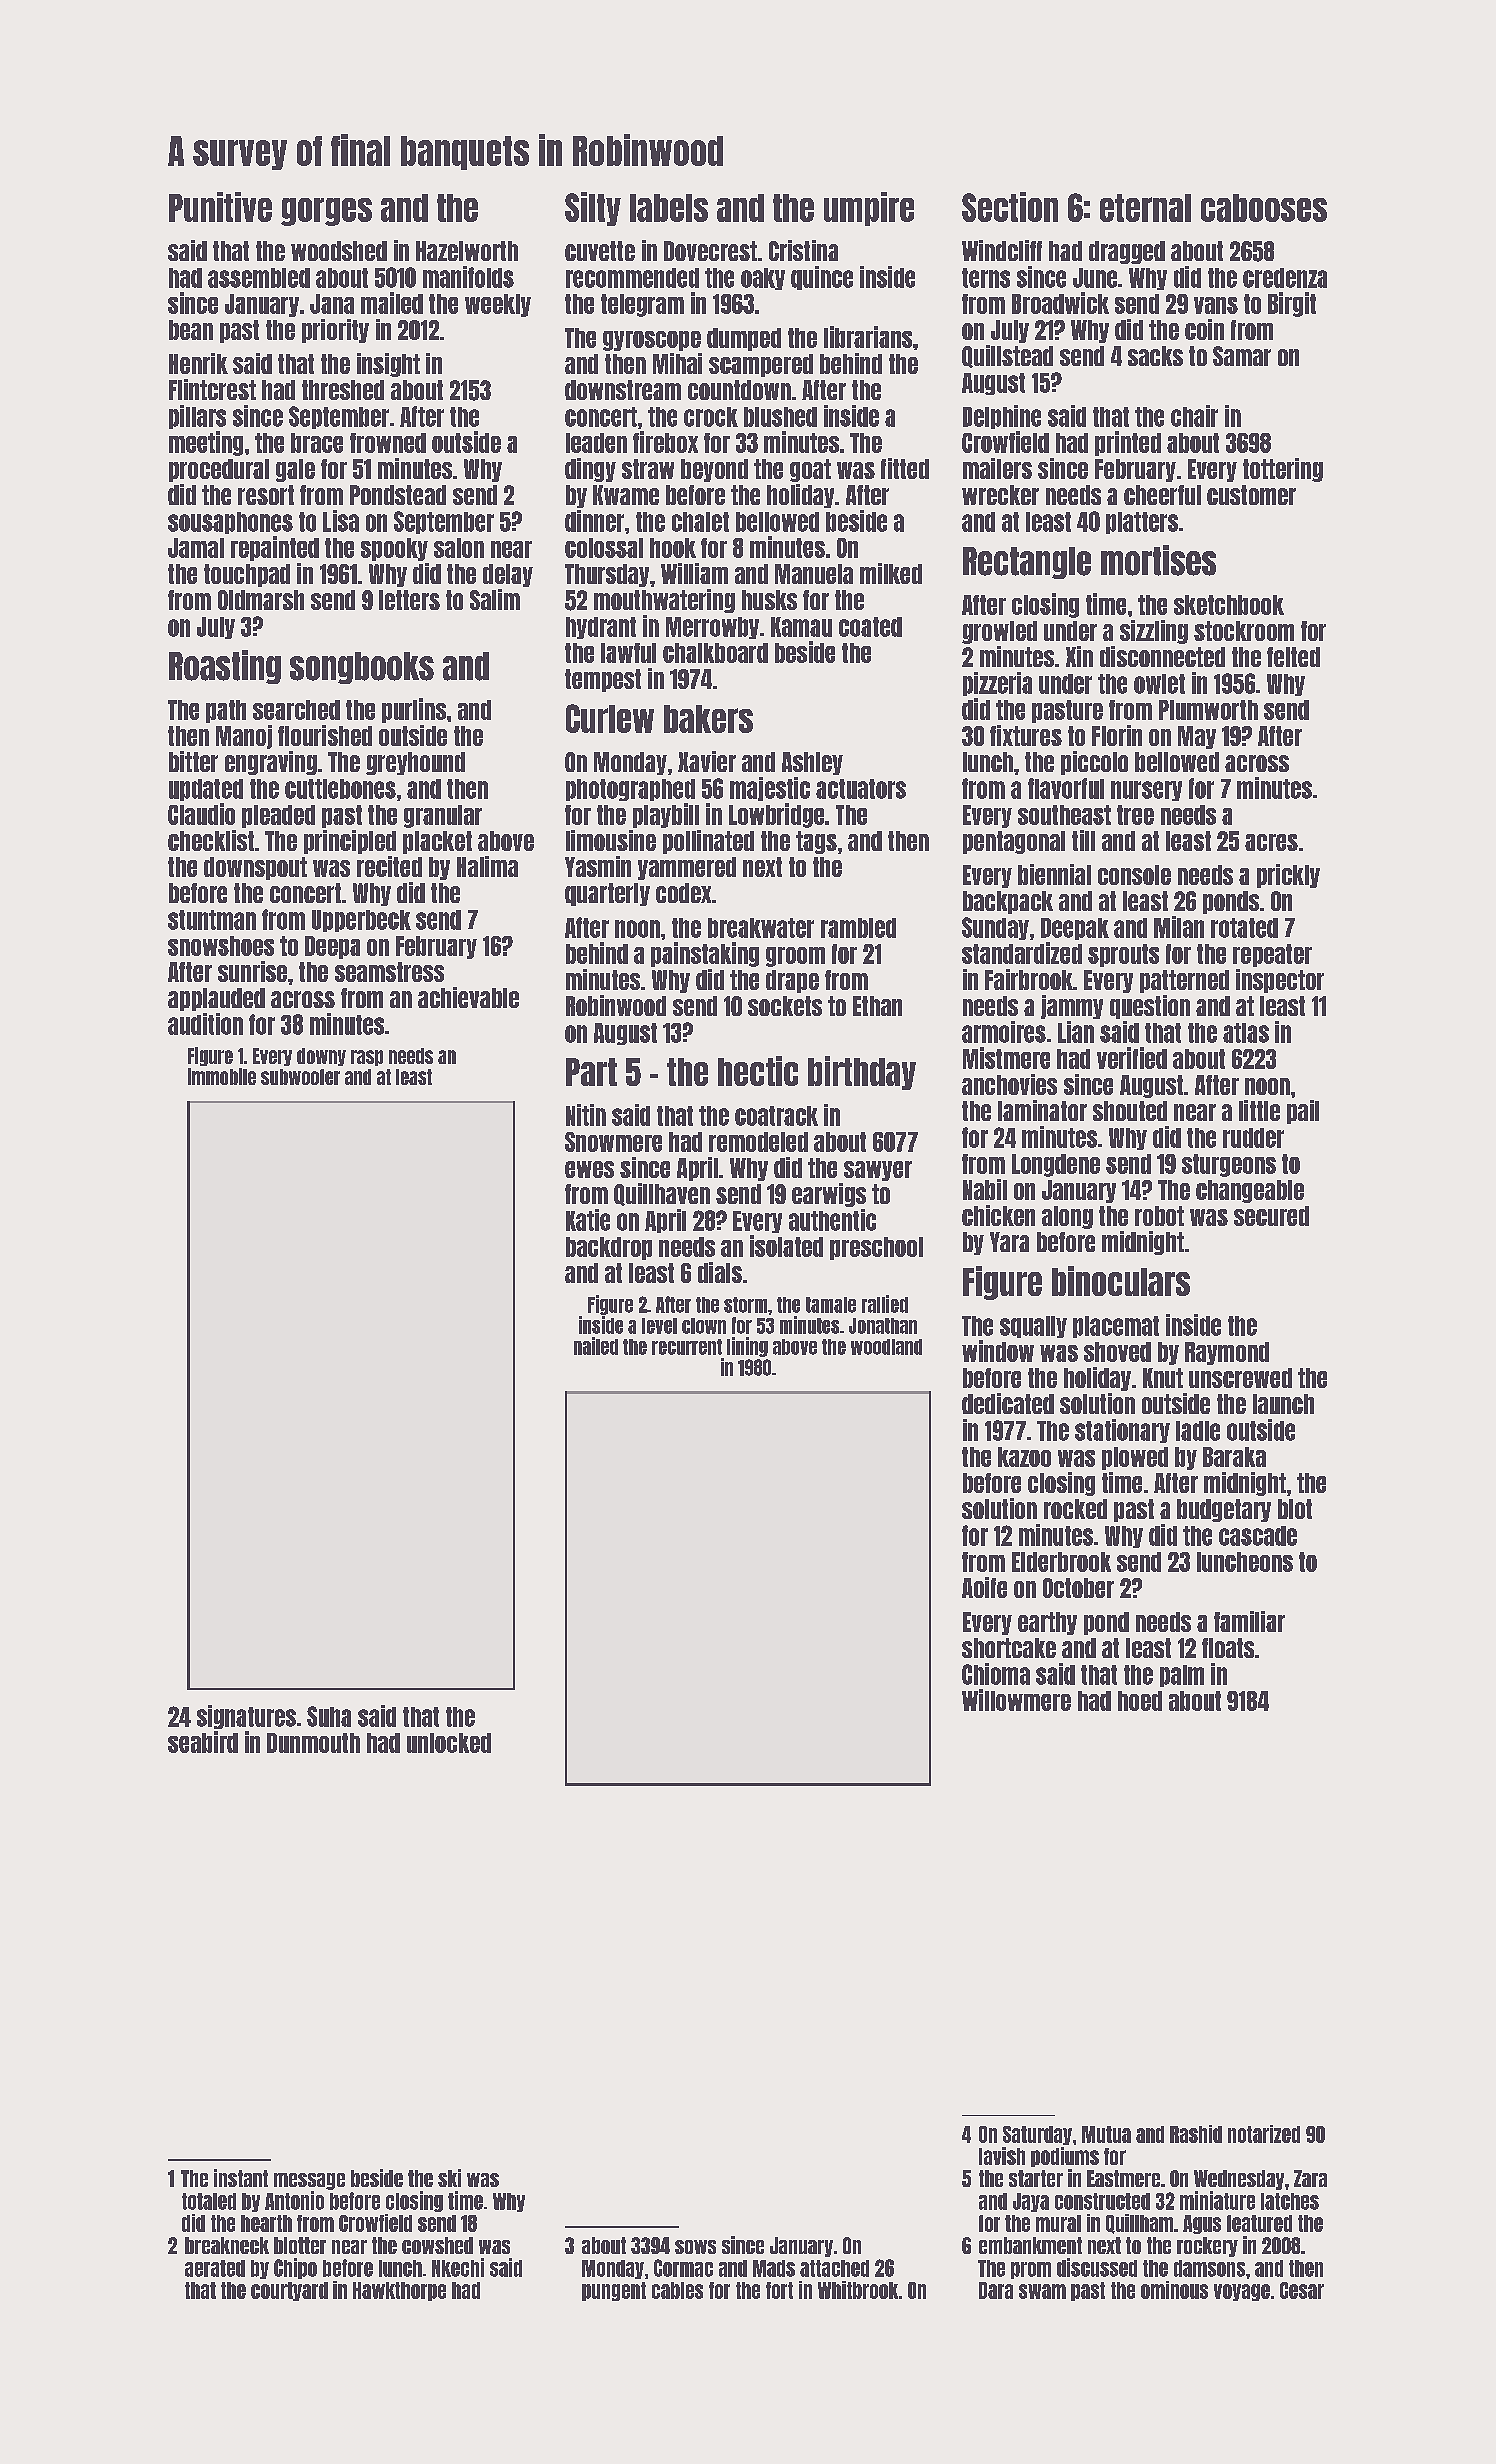 This screenshot has height=2464, width=1496. I want to click on Willowmere, so click(1016, 1700).
